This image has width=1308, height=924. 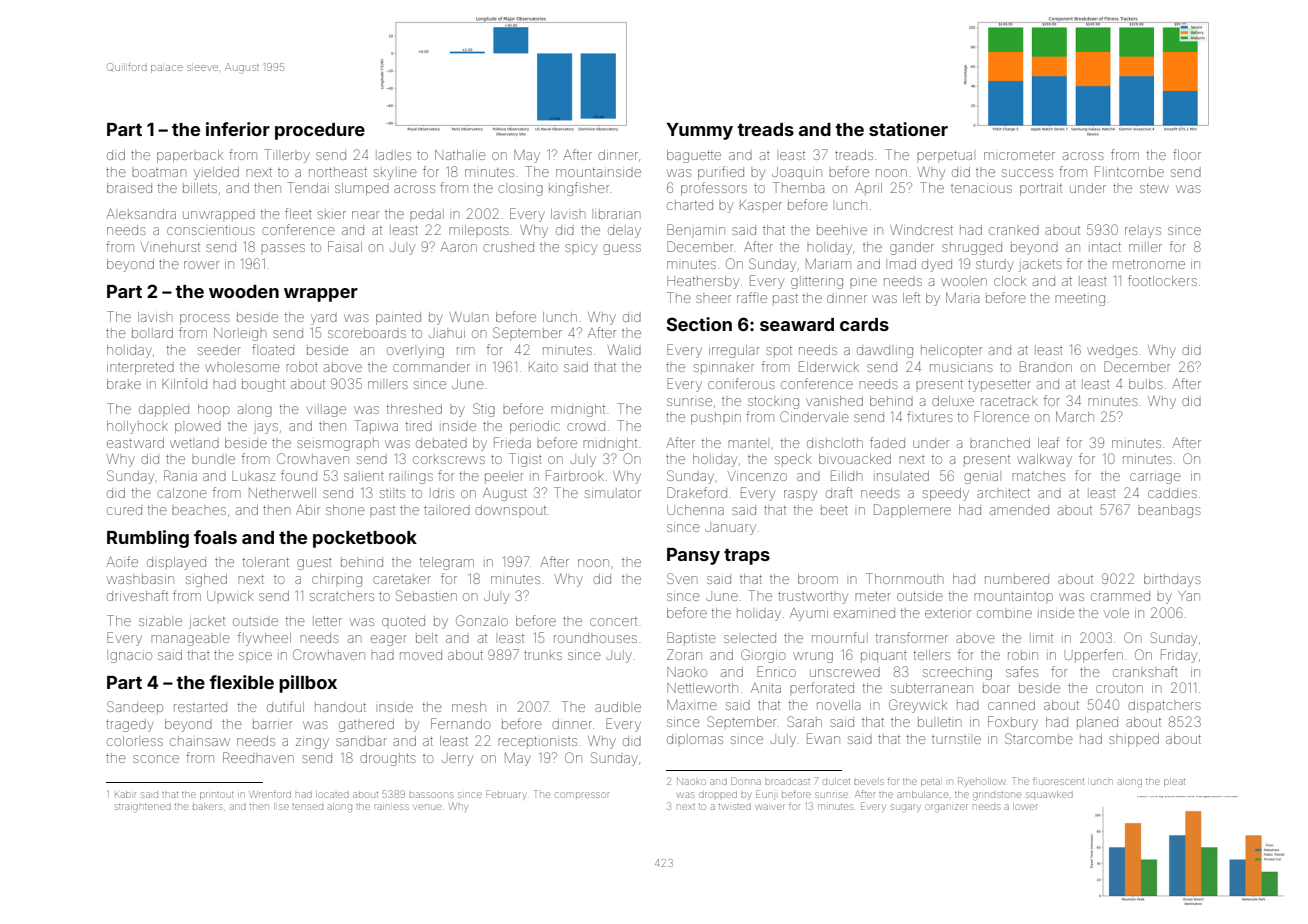 What do you see at coordinates (510, 510) in the image?
I see `downspout` at bounding box center [510, 510].
